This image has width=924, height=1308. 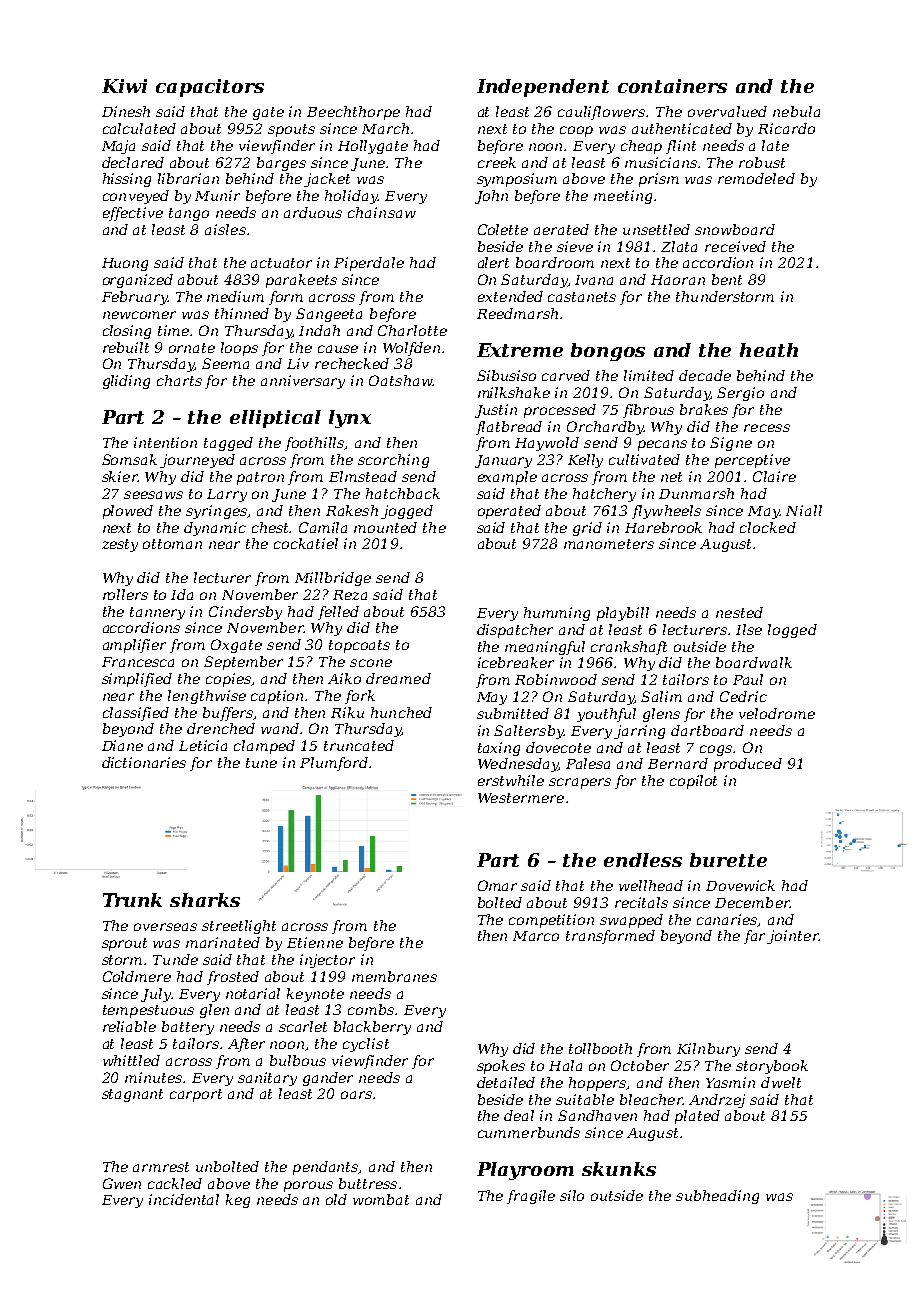 I want to click on skunks, so click(x=619, y=1169).
